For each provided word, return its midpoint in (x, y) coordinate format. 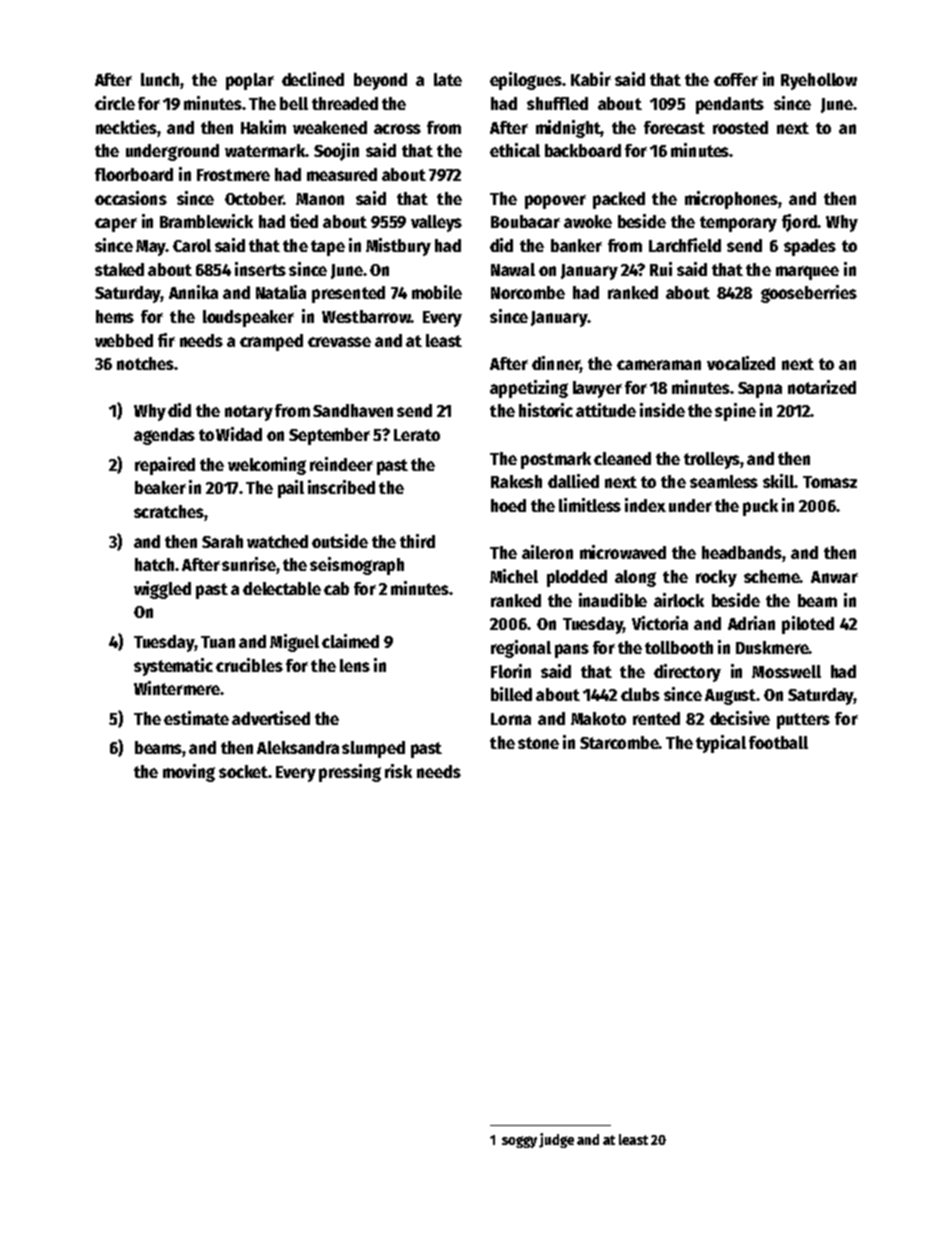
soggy (519, 1142)
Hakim (263, 127)
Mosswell (786, 671)
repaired (165, 466)
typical (721, 744)
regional (521, 649)
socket (243, 771)
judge (556, 1140)
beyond (380, 81)
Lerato (417, 435)
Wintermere (177, 688)
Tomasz (830, 482)
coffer (736, 79)
